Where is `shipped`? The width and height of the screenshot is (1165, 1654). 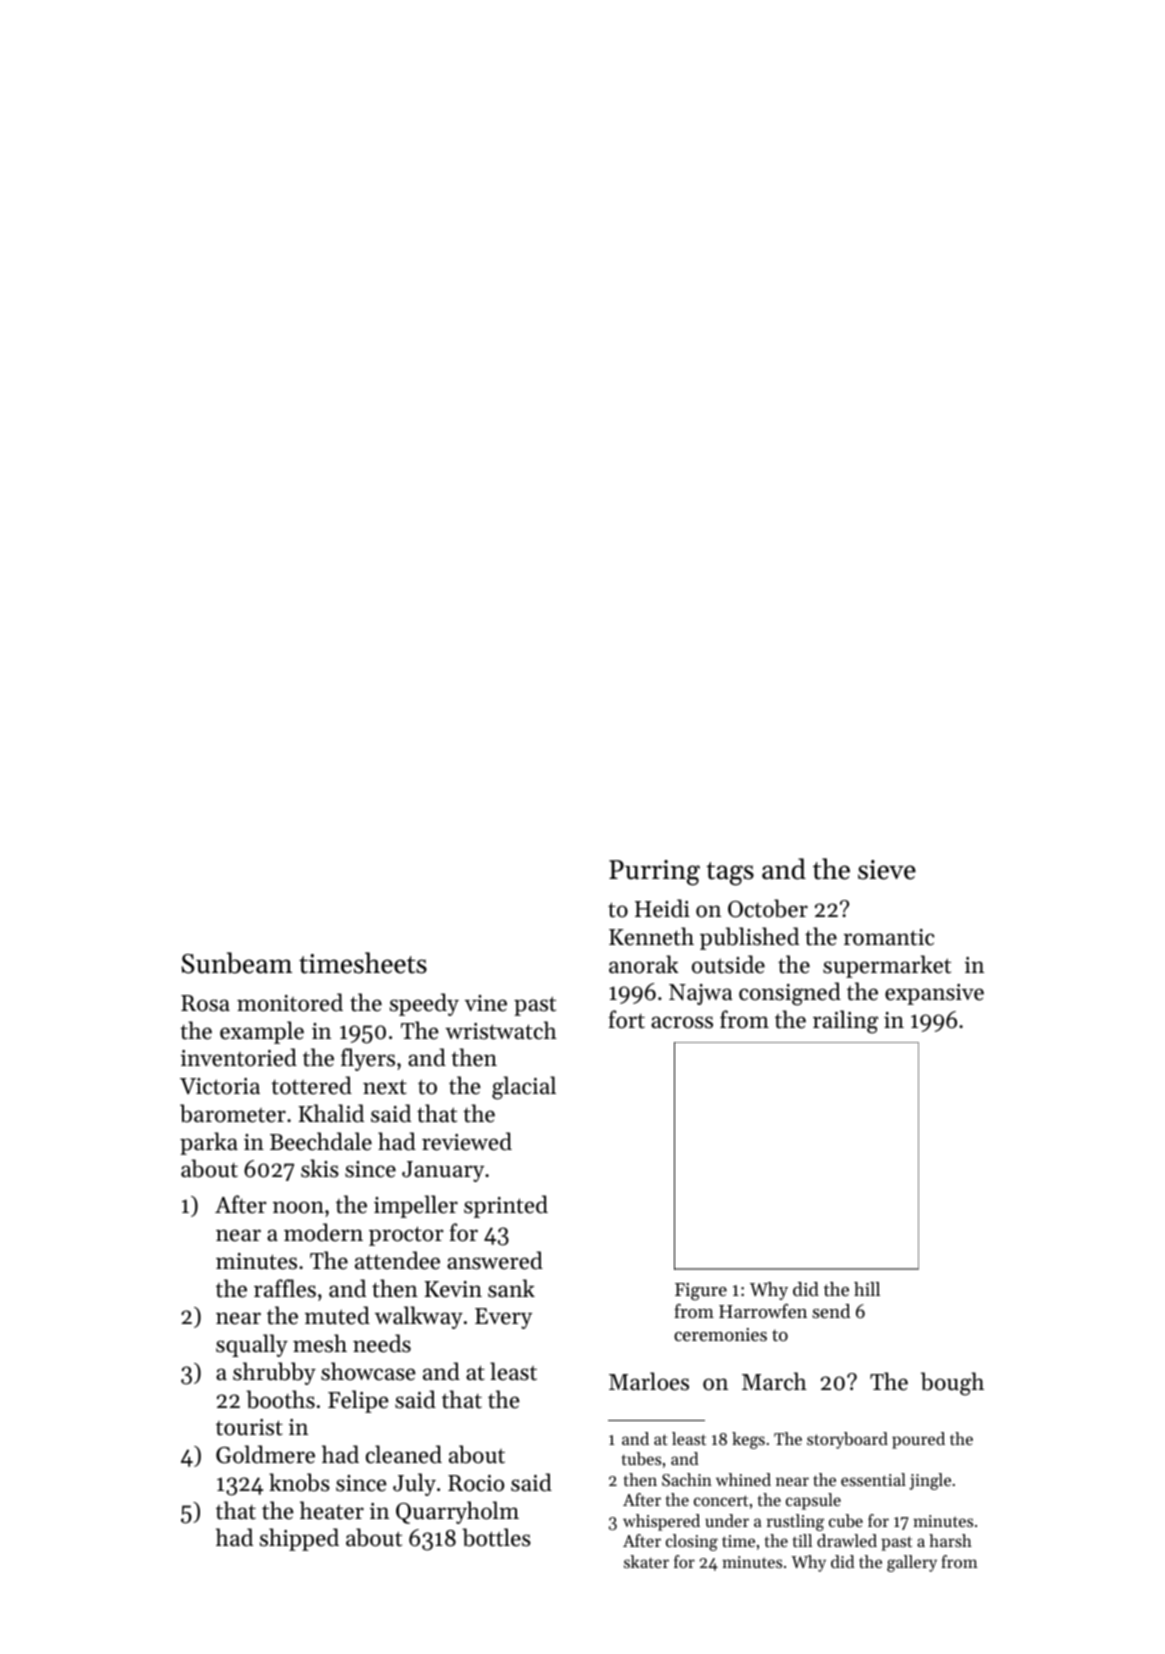 shipped is located at coordinates (299, 1539).
